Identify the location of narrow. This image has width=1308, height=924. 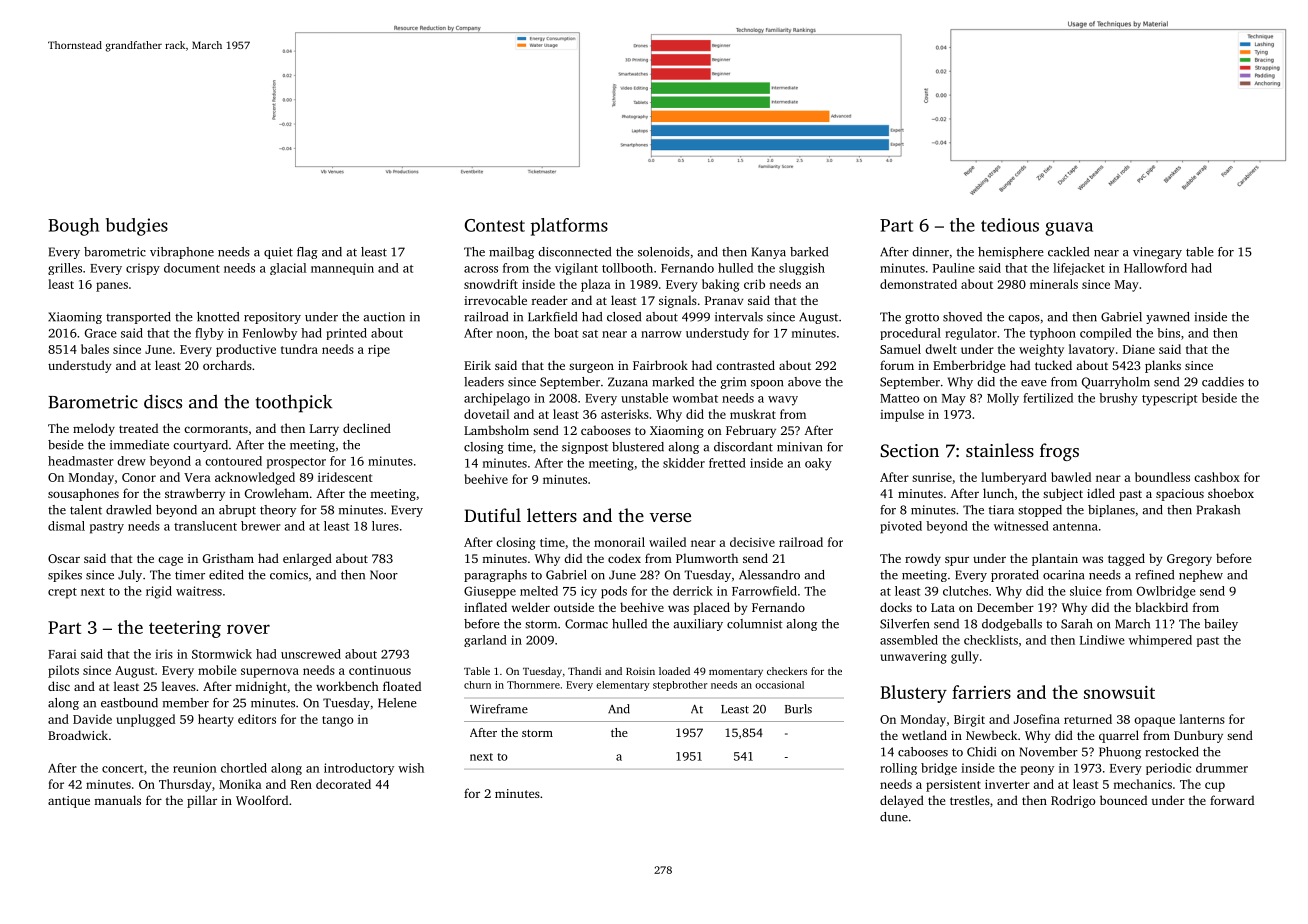
(661, 334).
